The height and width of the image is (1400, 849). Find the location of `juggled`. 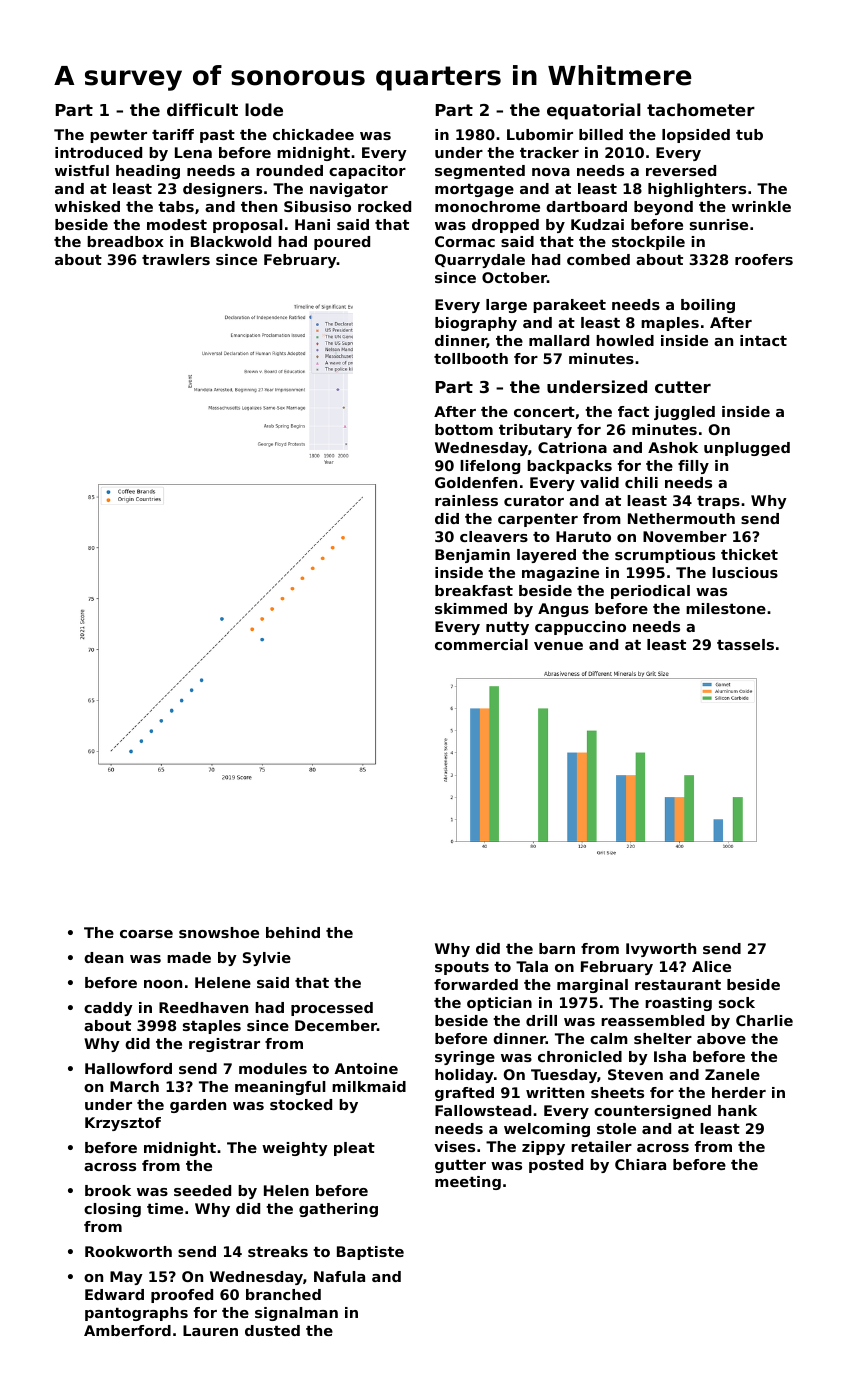

juggled is located at coordinates (684, 413).
